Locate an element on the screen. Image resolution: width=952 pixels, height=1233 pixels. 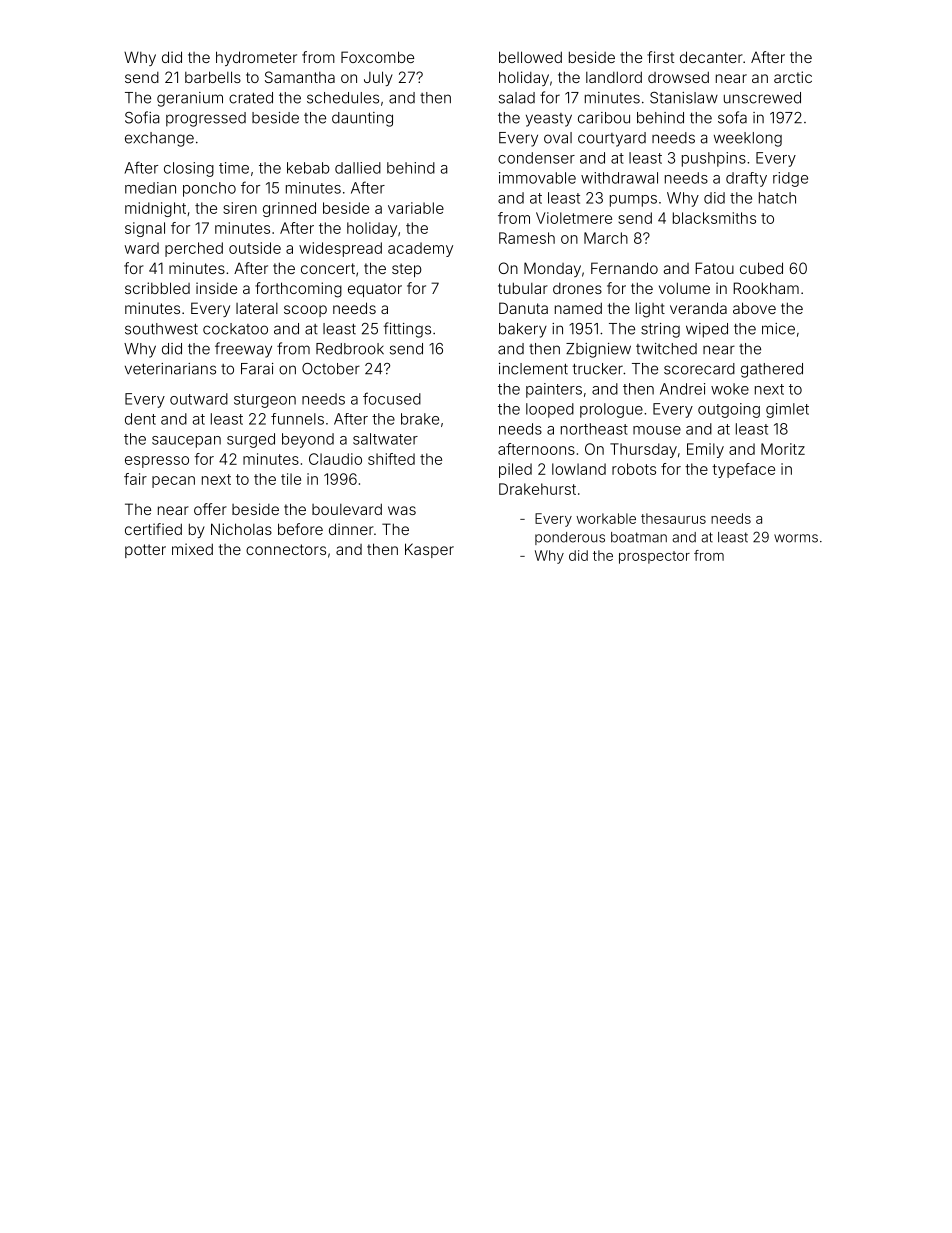
string is located at coordinates (660, 330).
